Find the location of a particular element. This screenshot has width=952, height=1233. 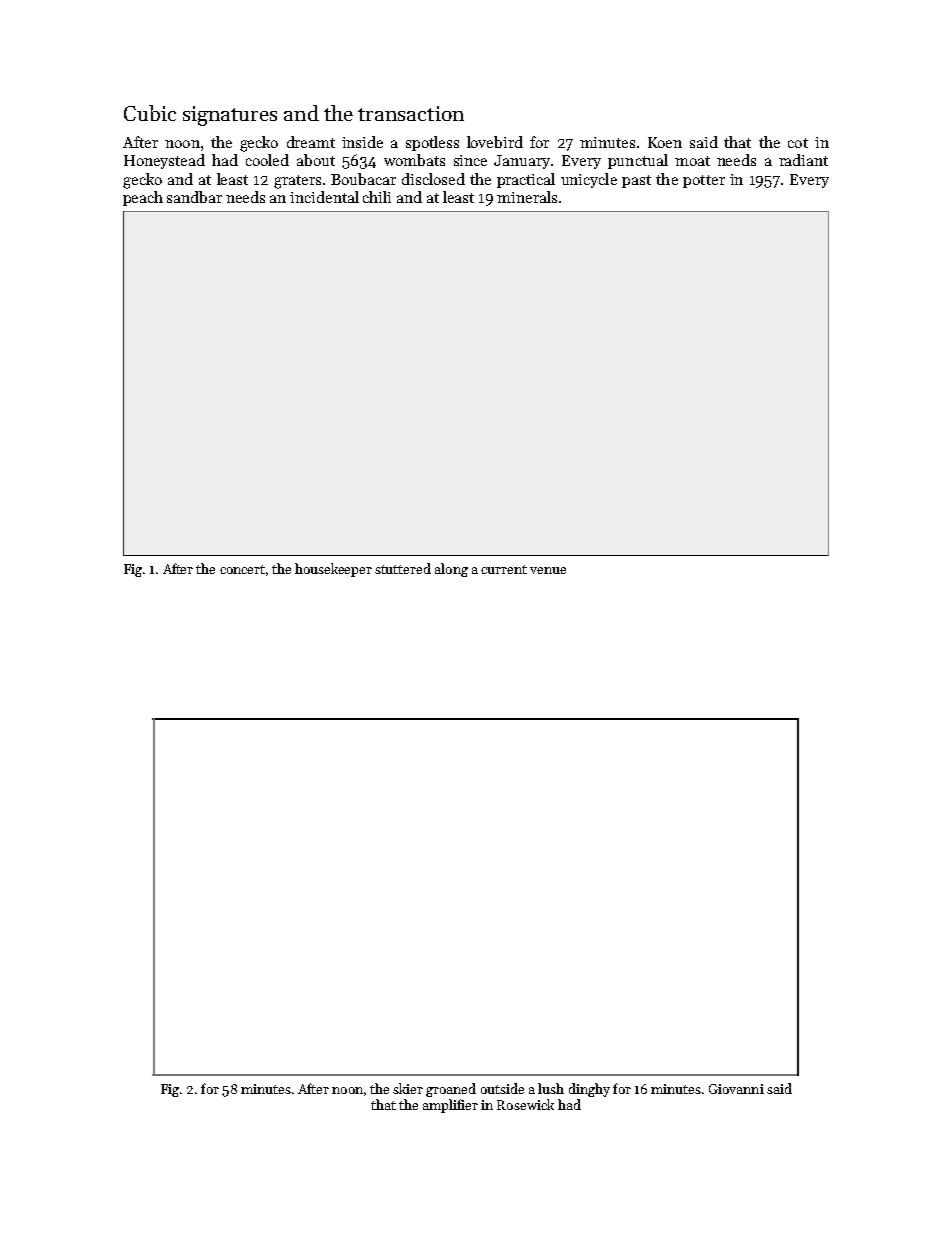

lovebird is located at coordinates (495, 142).
